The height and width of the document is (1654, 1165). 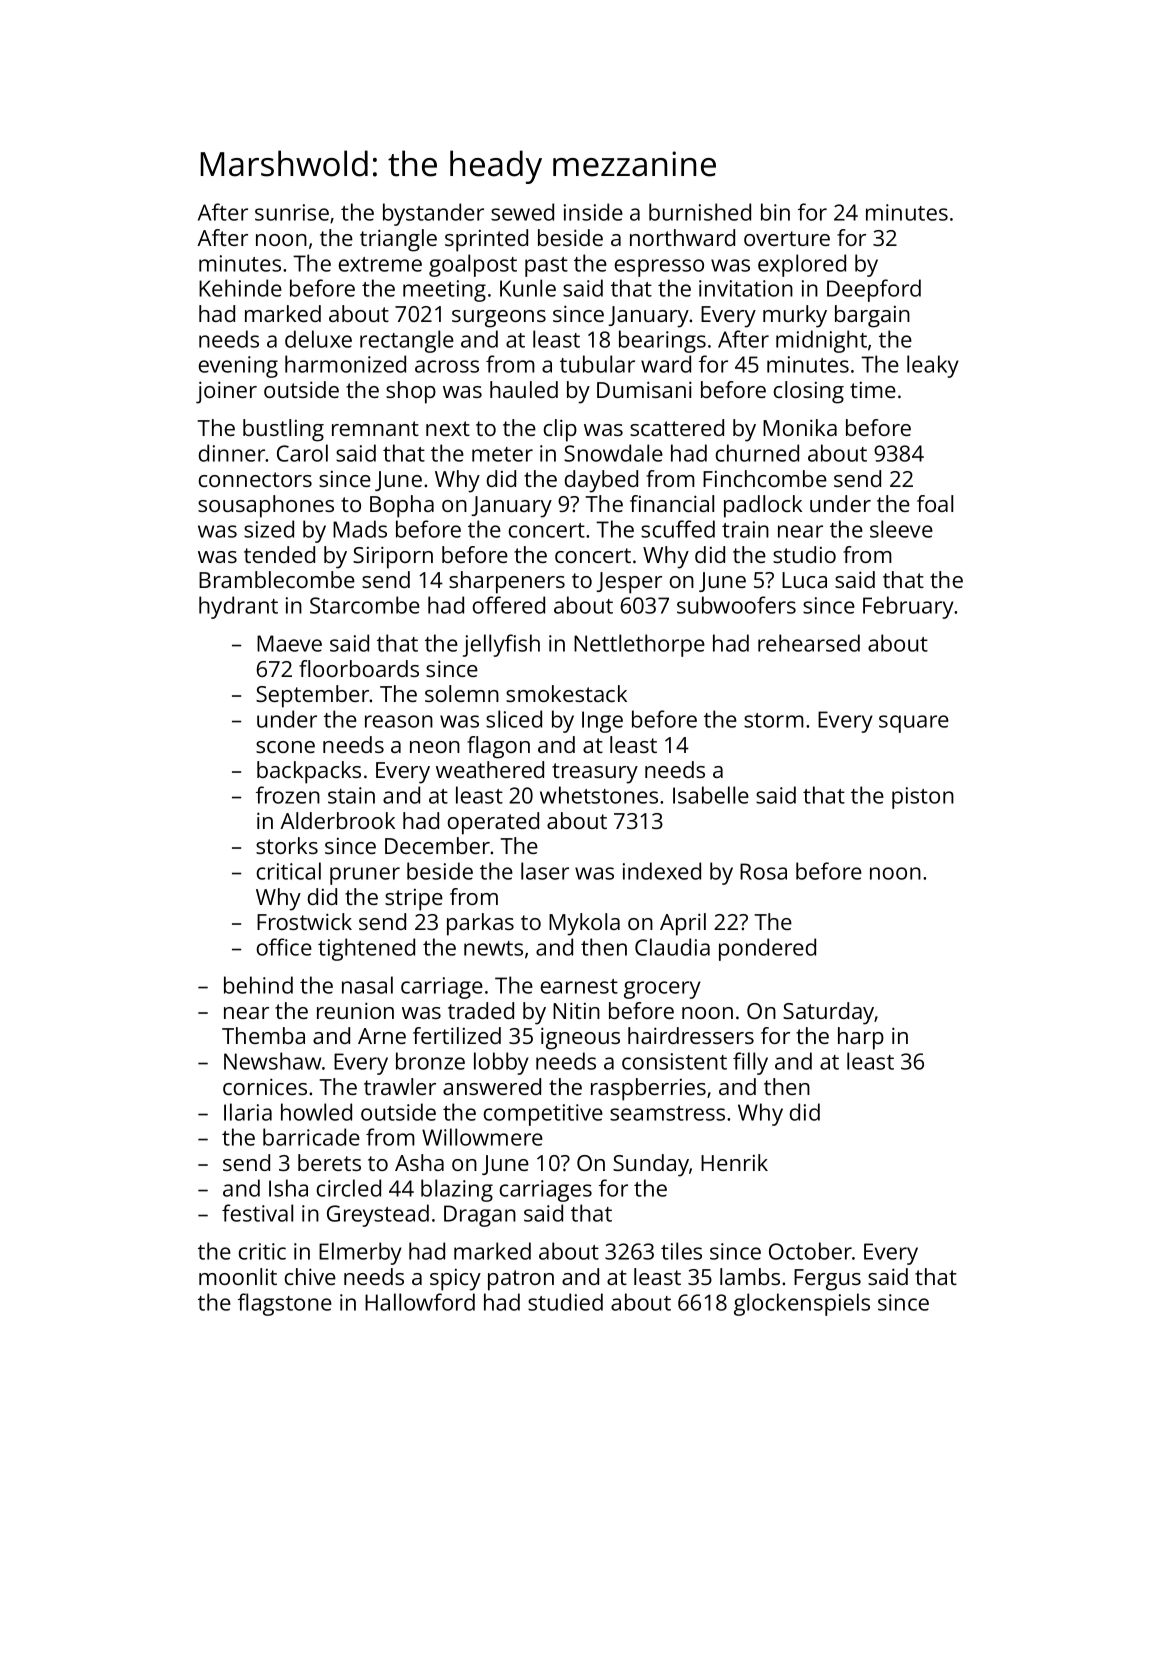 What do you see at coordinates (240, 288) in the document?
I see `Kehinde` at bounding box center [240, 288].
